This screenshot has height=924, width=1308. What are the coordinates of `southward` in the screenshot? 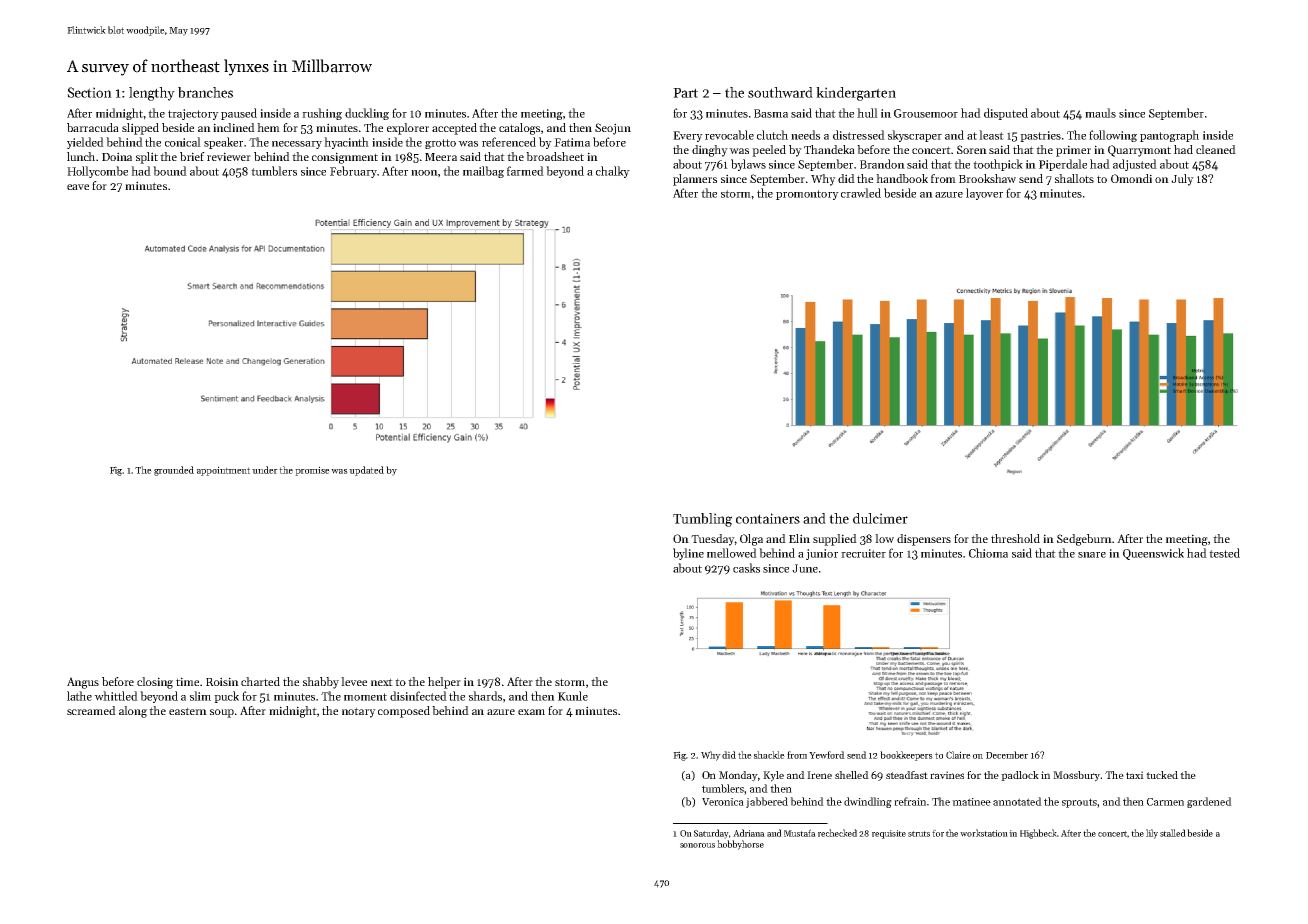 It's located at (780, 92).
